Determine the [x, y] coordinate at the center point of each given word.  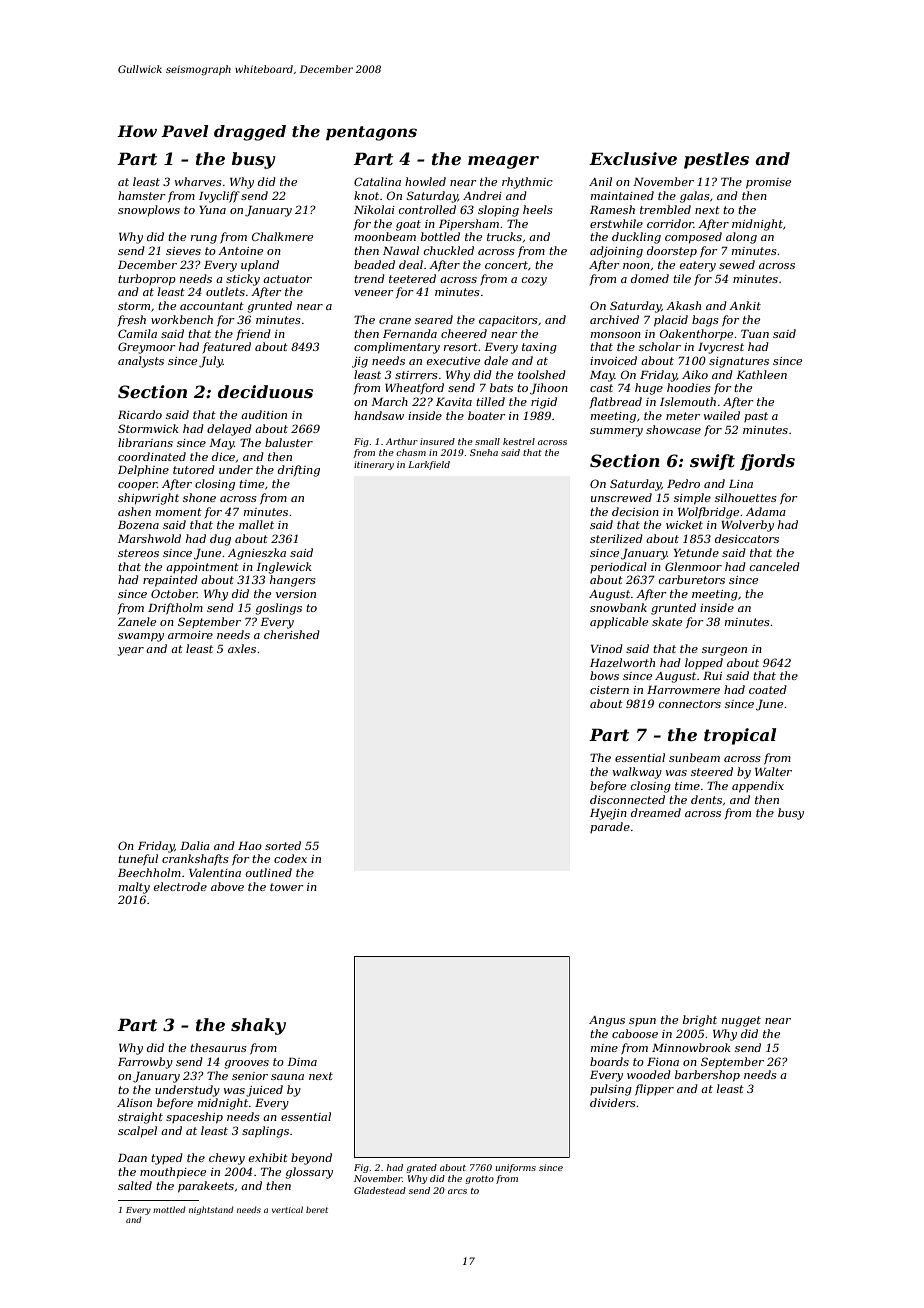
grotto [479, 1180]
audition [264, 414]
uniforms [516, 1168]
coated [768, 689]
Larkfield [429, 465]
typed [167, 1159]
